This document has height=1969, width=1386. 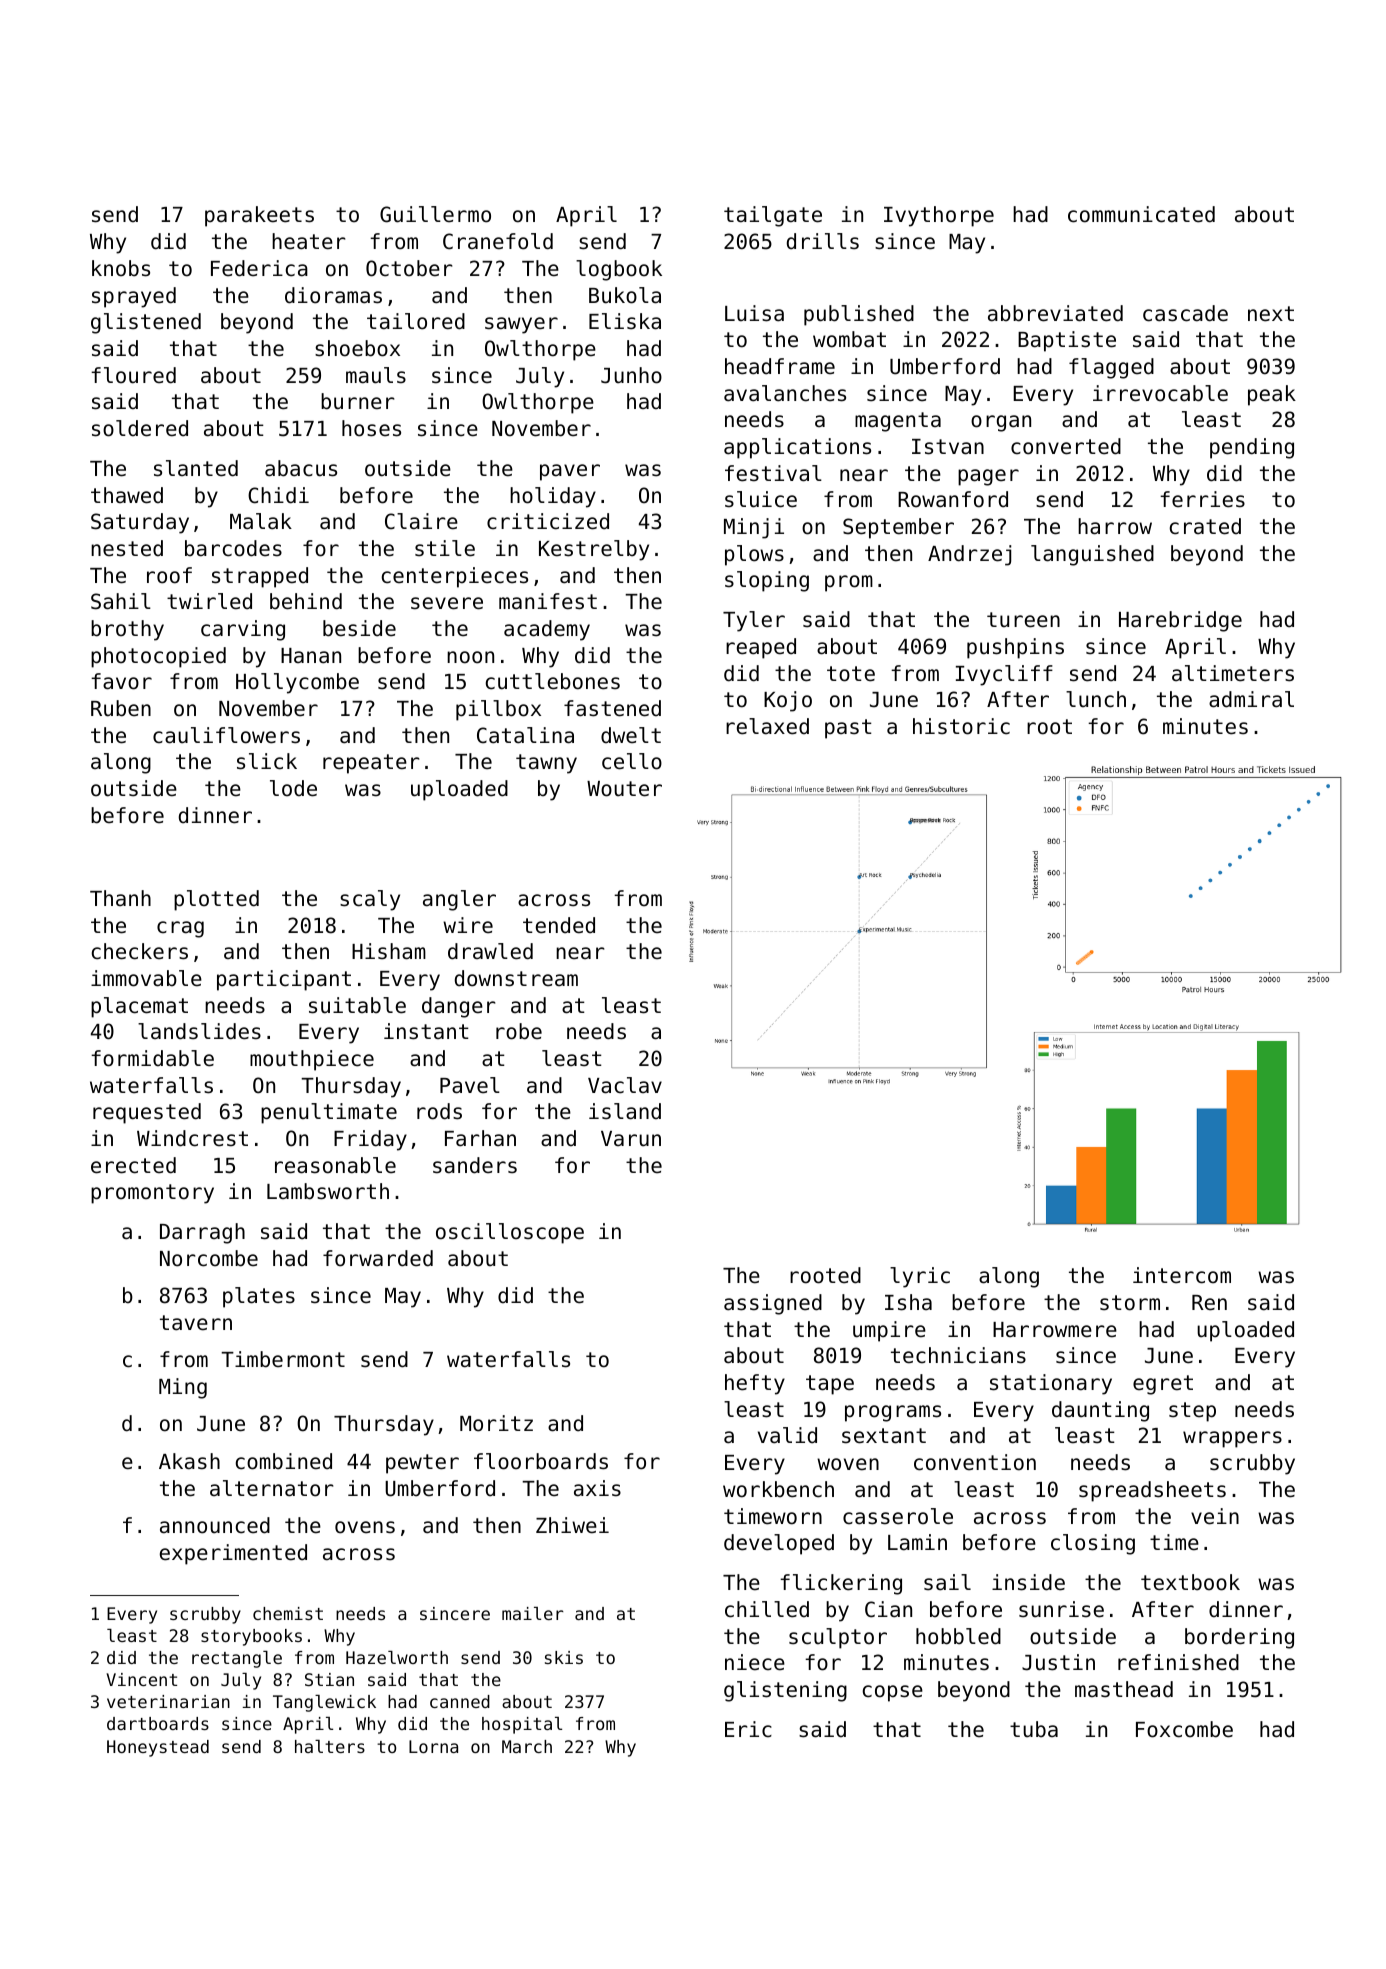 I want to click on rectangle, so click(x=237, y=1659).
